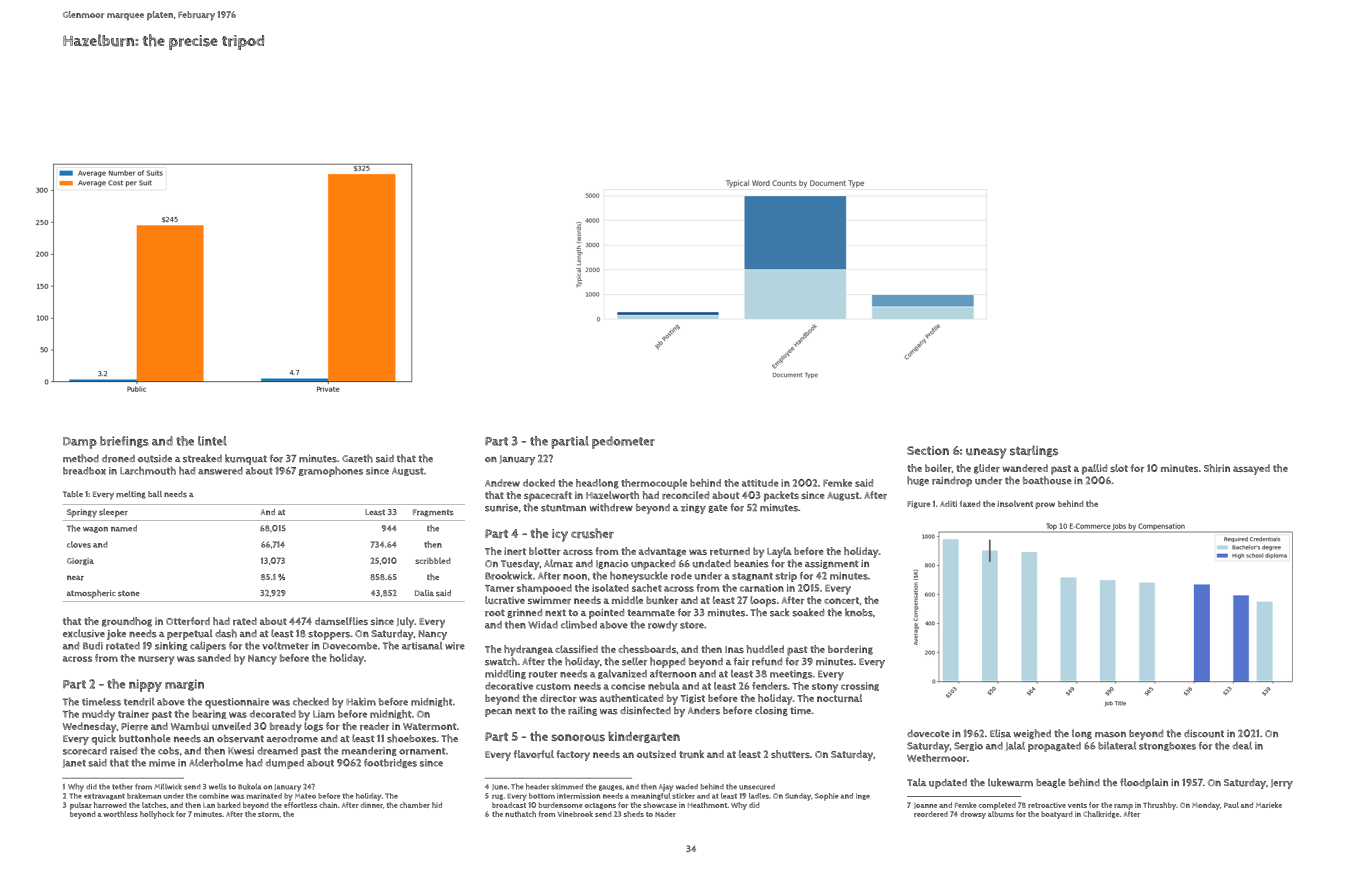 Image resolution: width=1372 pixels, height=887 pixels. Describe the element at coordinates (623, 442) in the document. I see `pedometer` at that location.
